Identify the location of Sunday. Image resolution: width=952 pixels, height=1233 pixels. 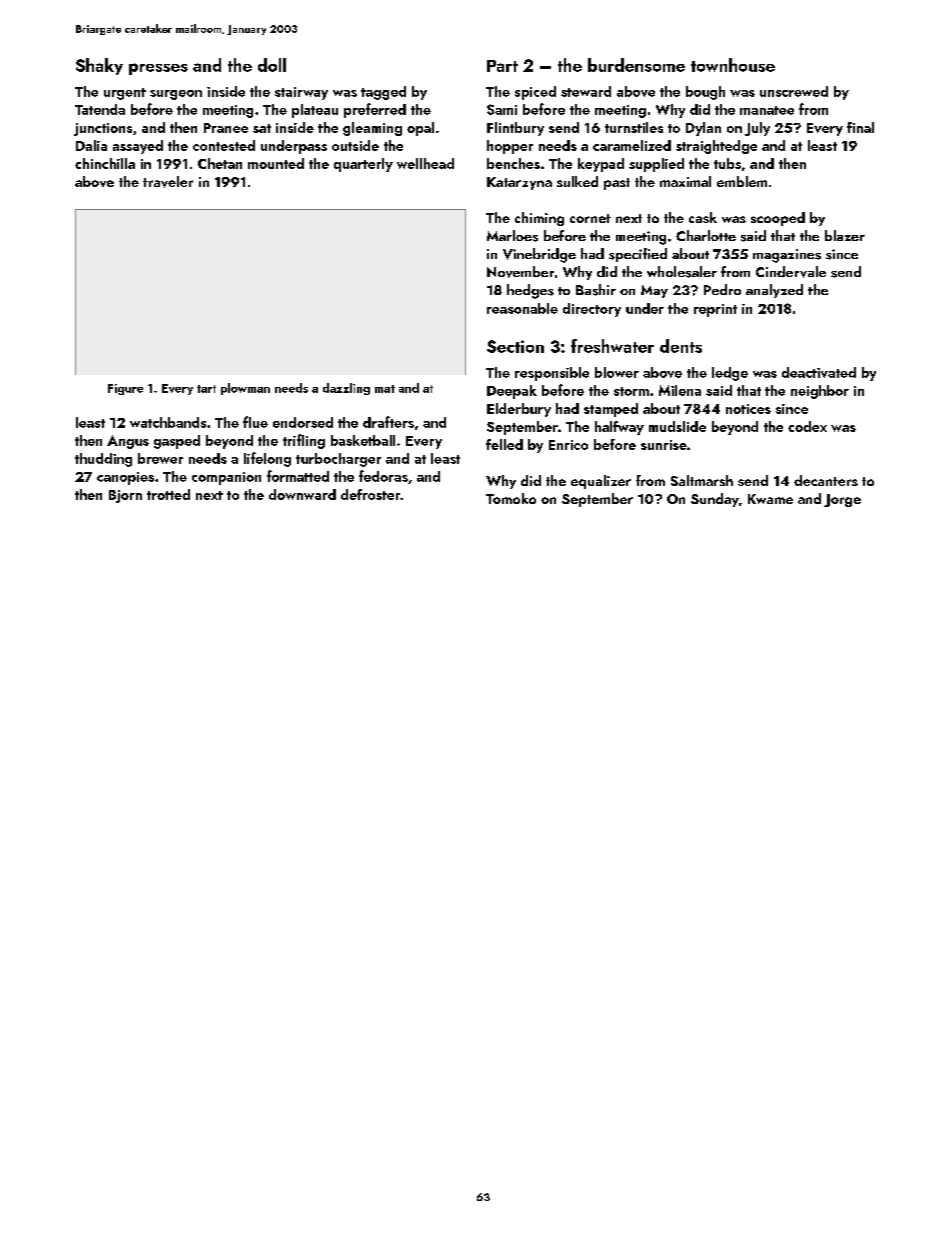
(715, 500).
